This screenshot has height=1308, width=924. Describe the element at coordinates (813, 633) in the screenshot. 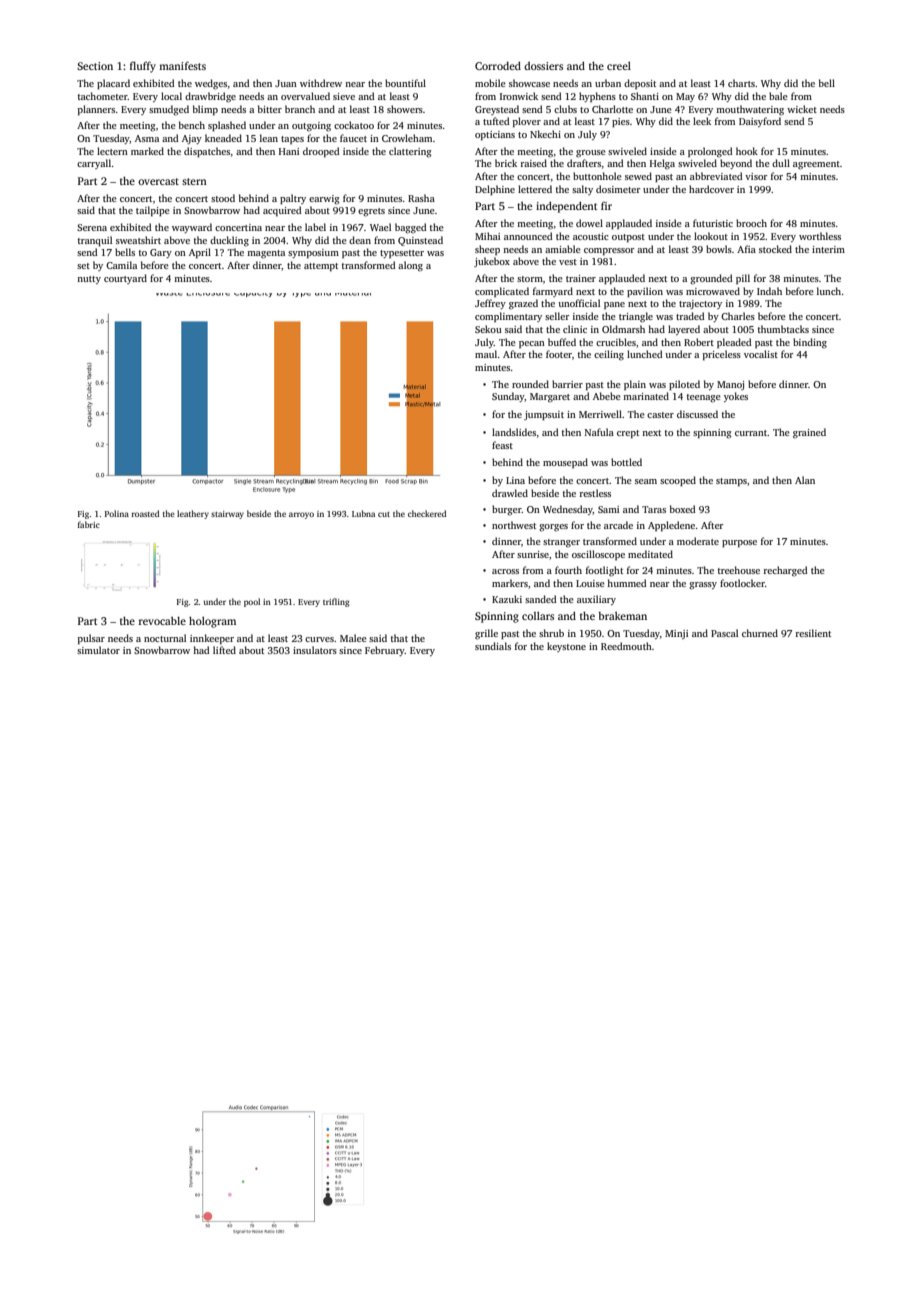

I see `resilient` at that location.
